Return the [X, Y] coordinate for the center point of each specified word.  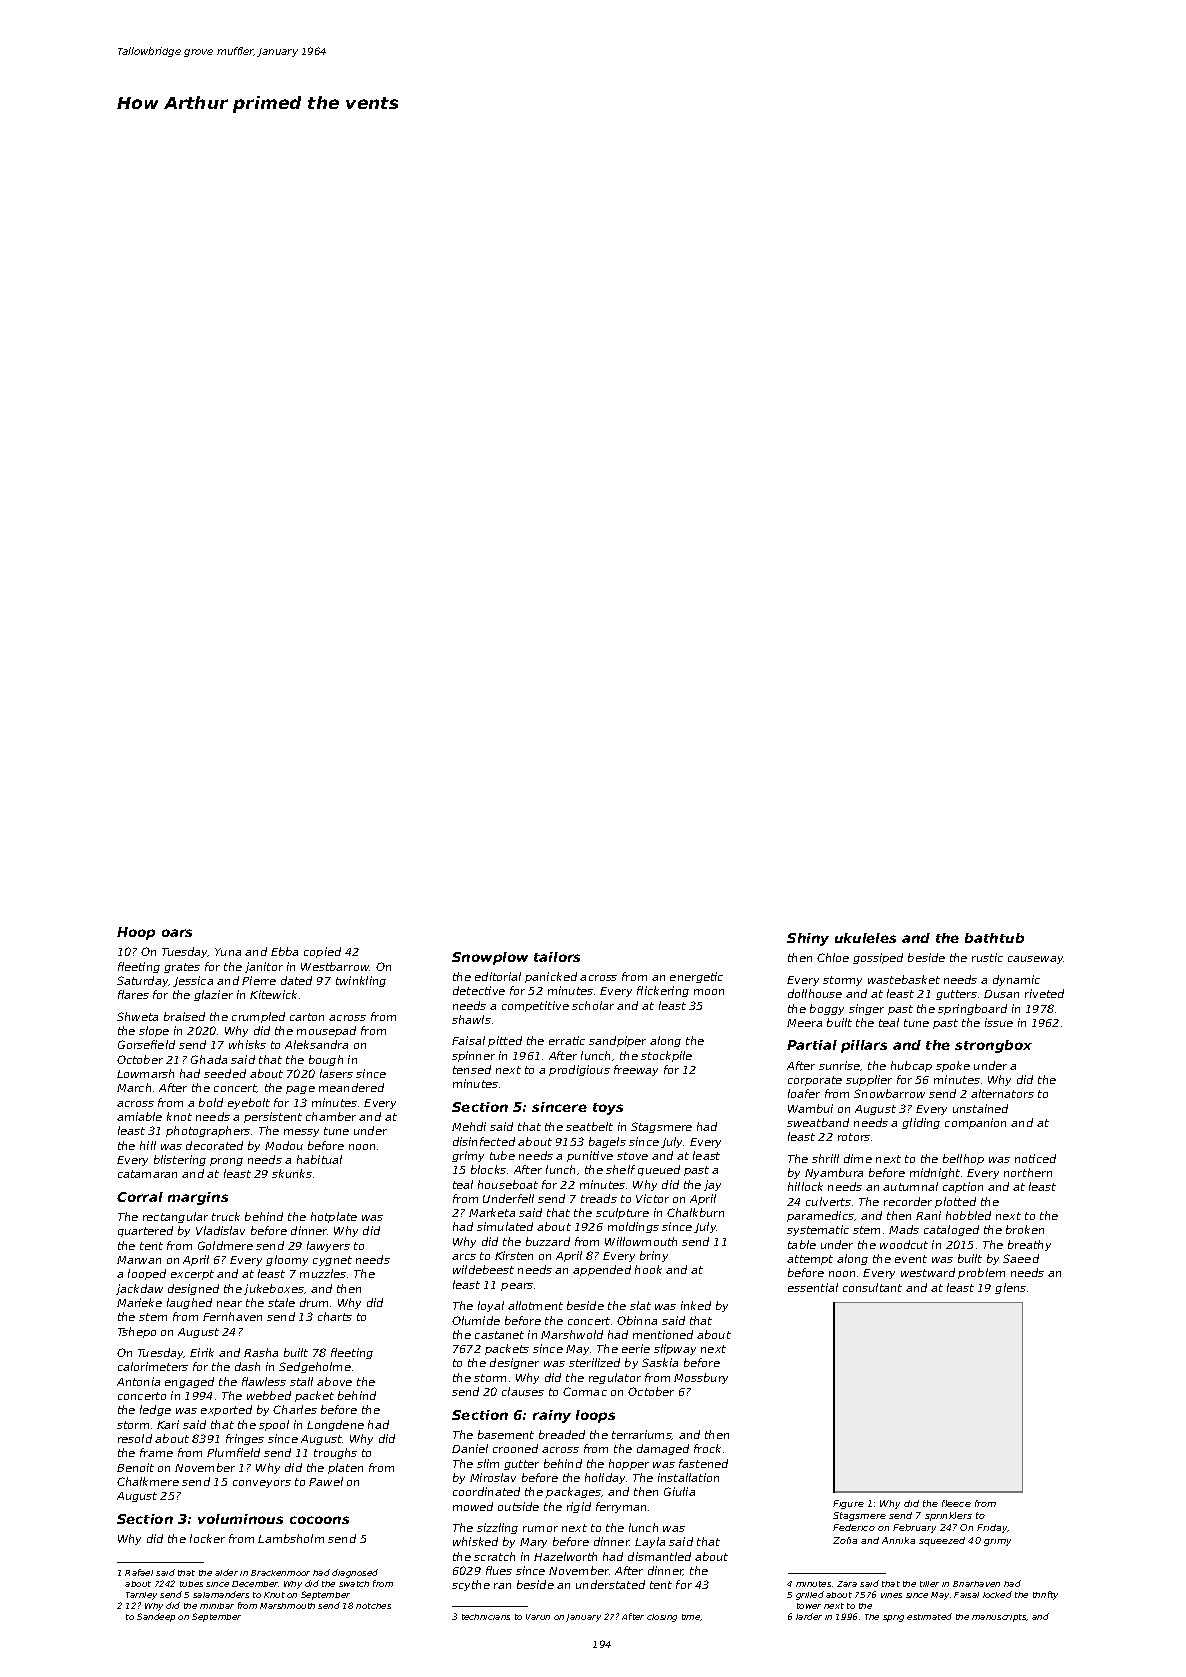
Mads [904, 1229]
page [300, 1090]
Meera [804, 1023]
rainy [552, 1416]
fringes [245, 1439]
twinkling [361, 981]
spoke [953, 1066]
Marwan [139, 1260]
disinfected [484, 1141]
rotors [854, 1137]
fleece [956, 1503]
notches [373, 1606]
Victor [652, 1198]
